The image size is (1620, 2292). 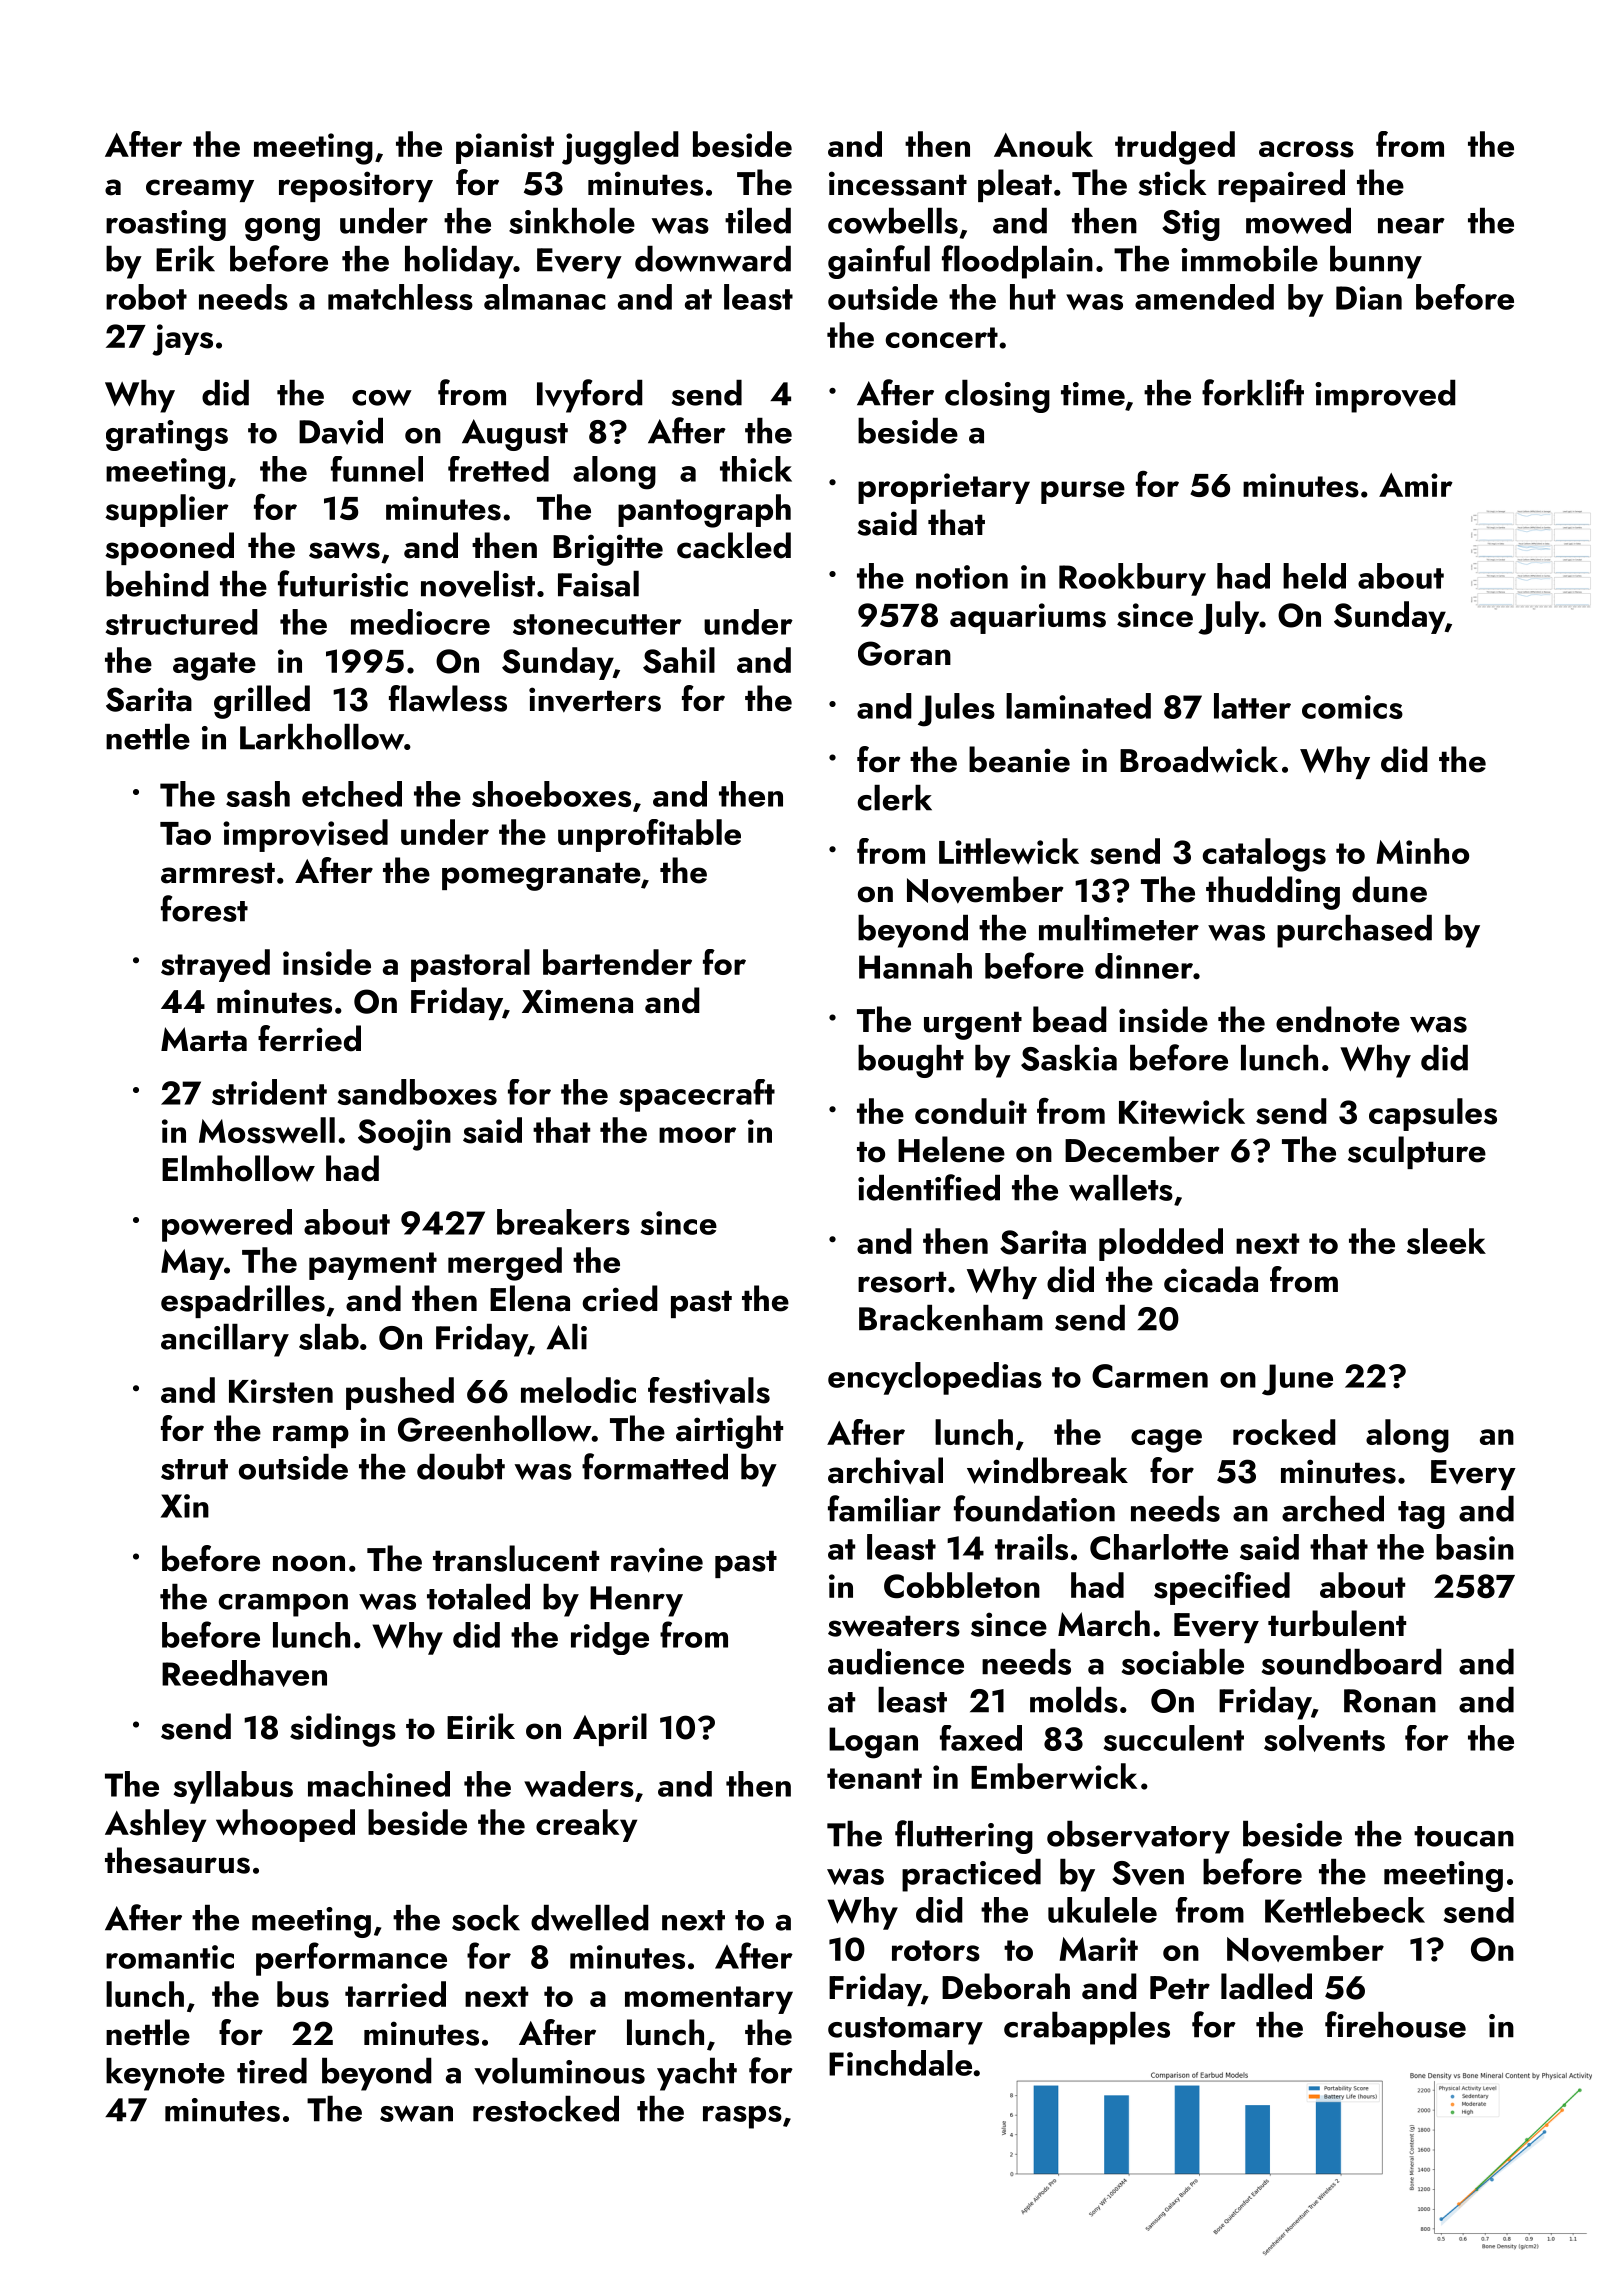 I want to click on agate, so click(x=214, y=666).
